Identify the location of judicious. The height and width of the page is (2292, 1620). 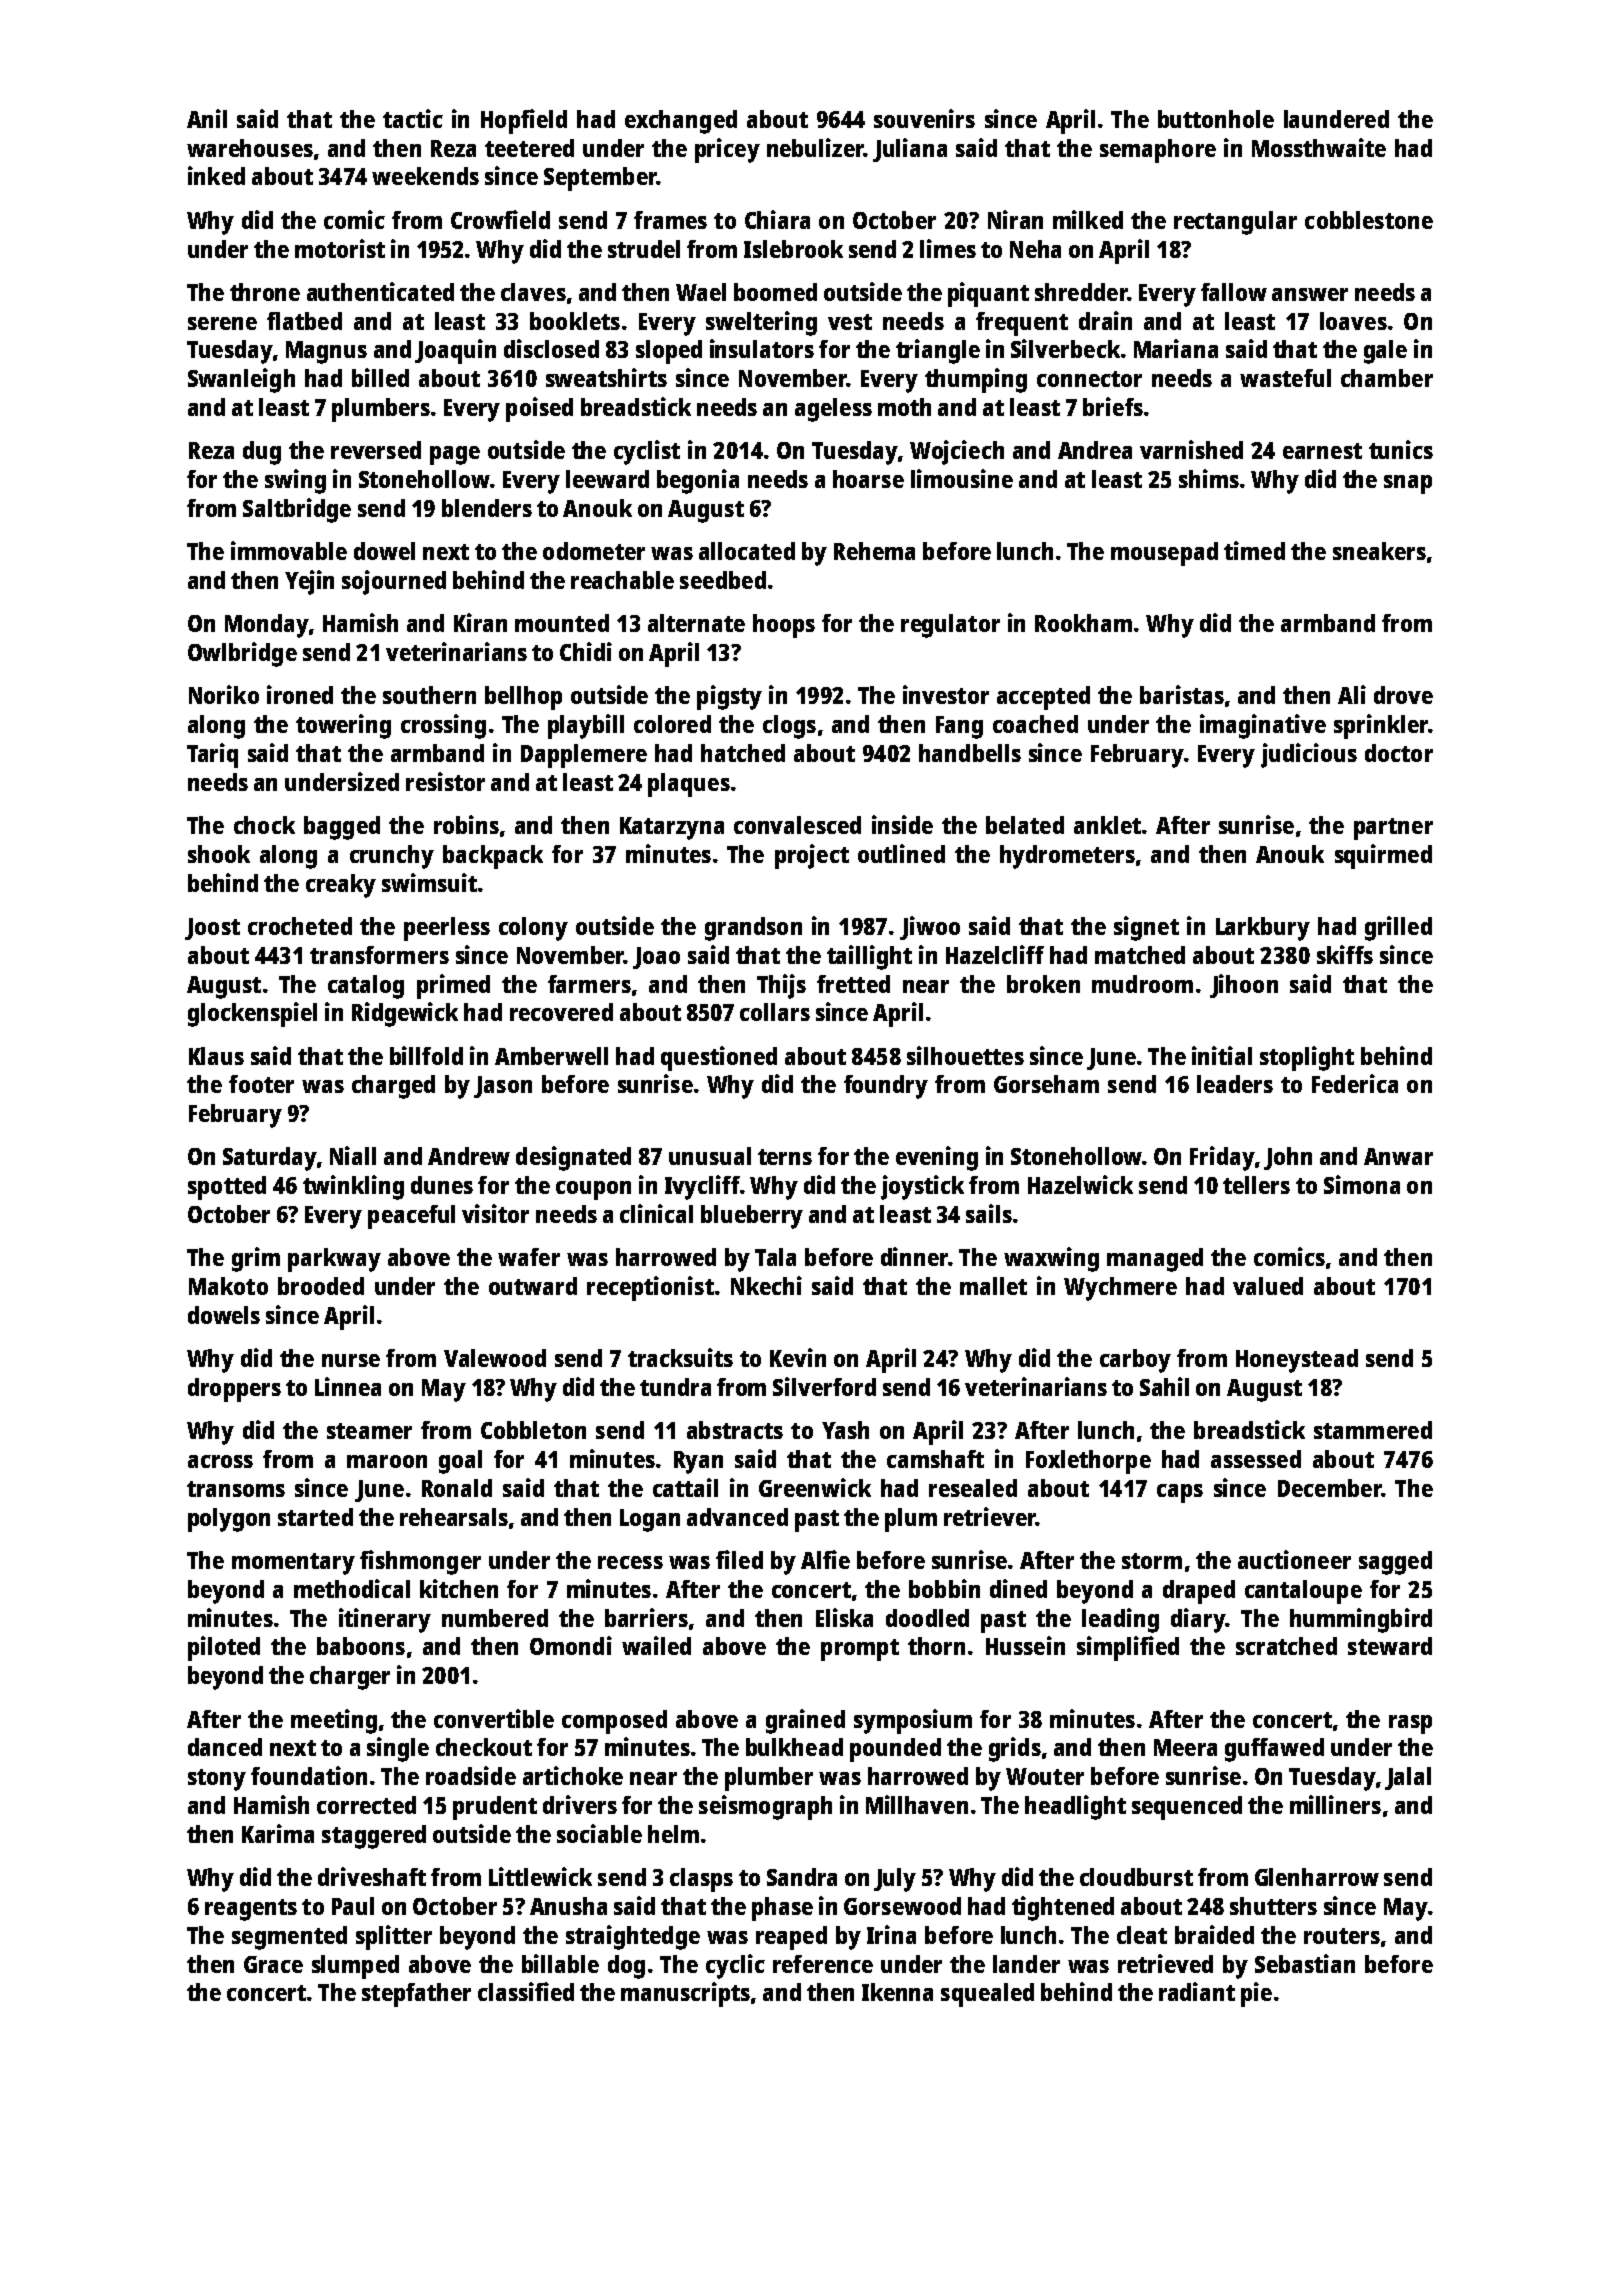
(1309, 755).
